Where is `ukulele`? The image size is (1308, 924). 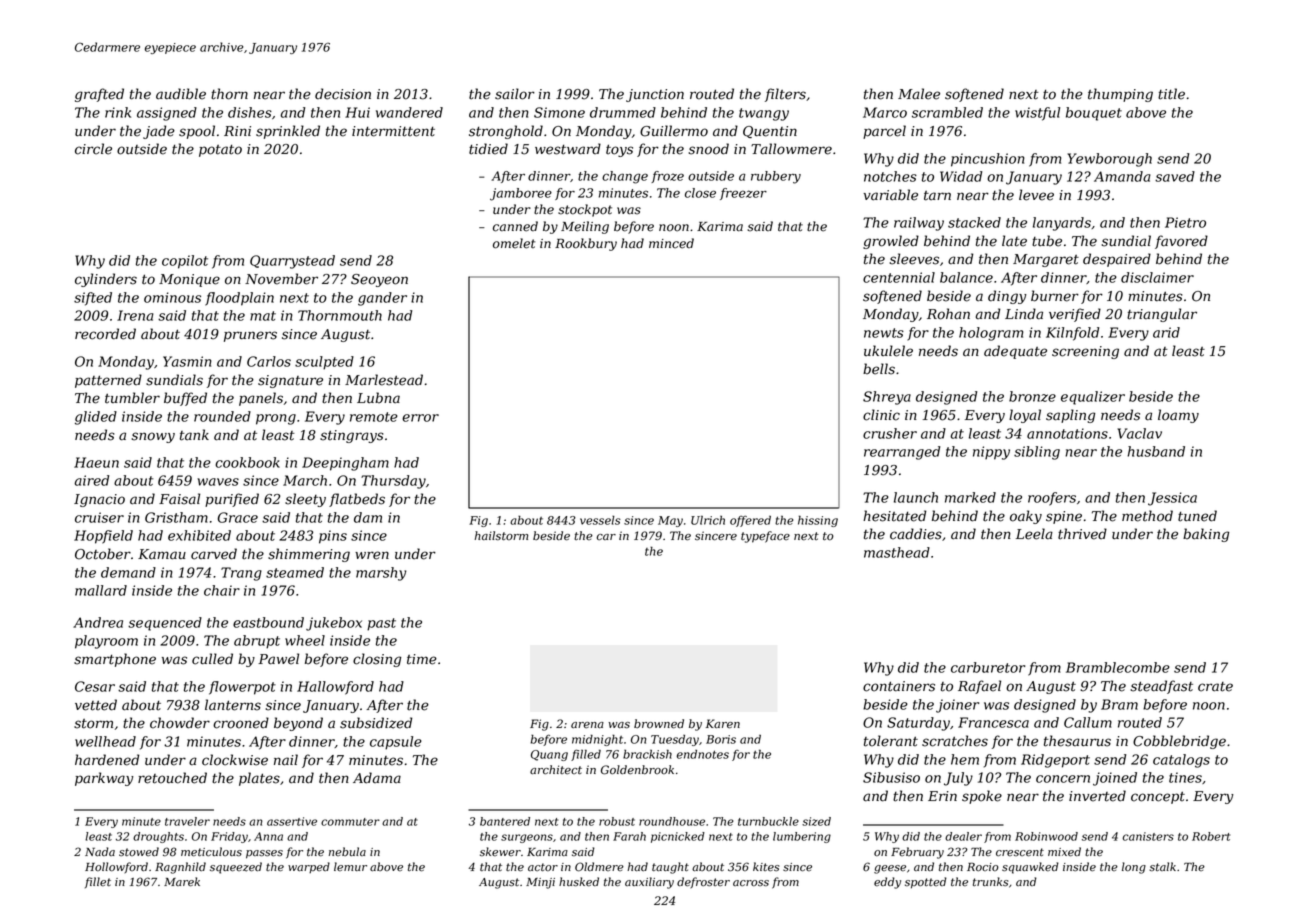
ukulele is located at coordinates (888, 351).
